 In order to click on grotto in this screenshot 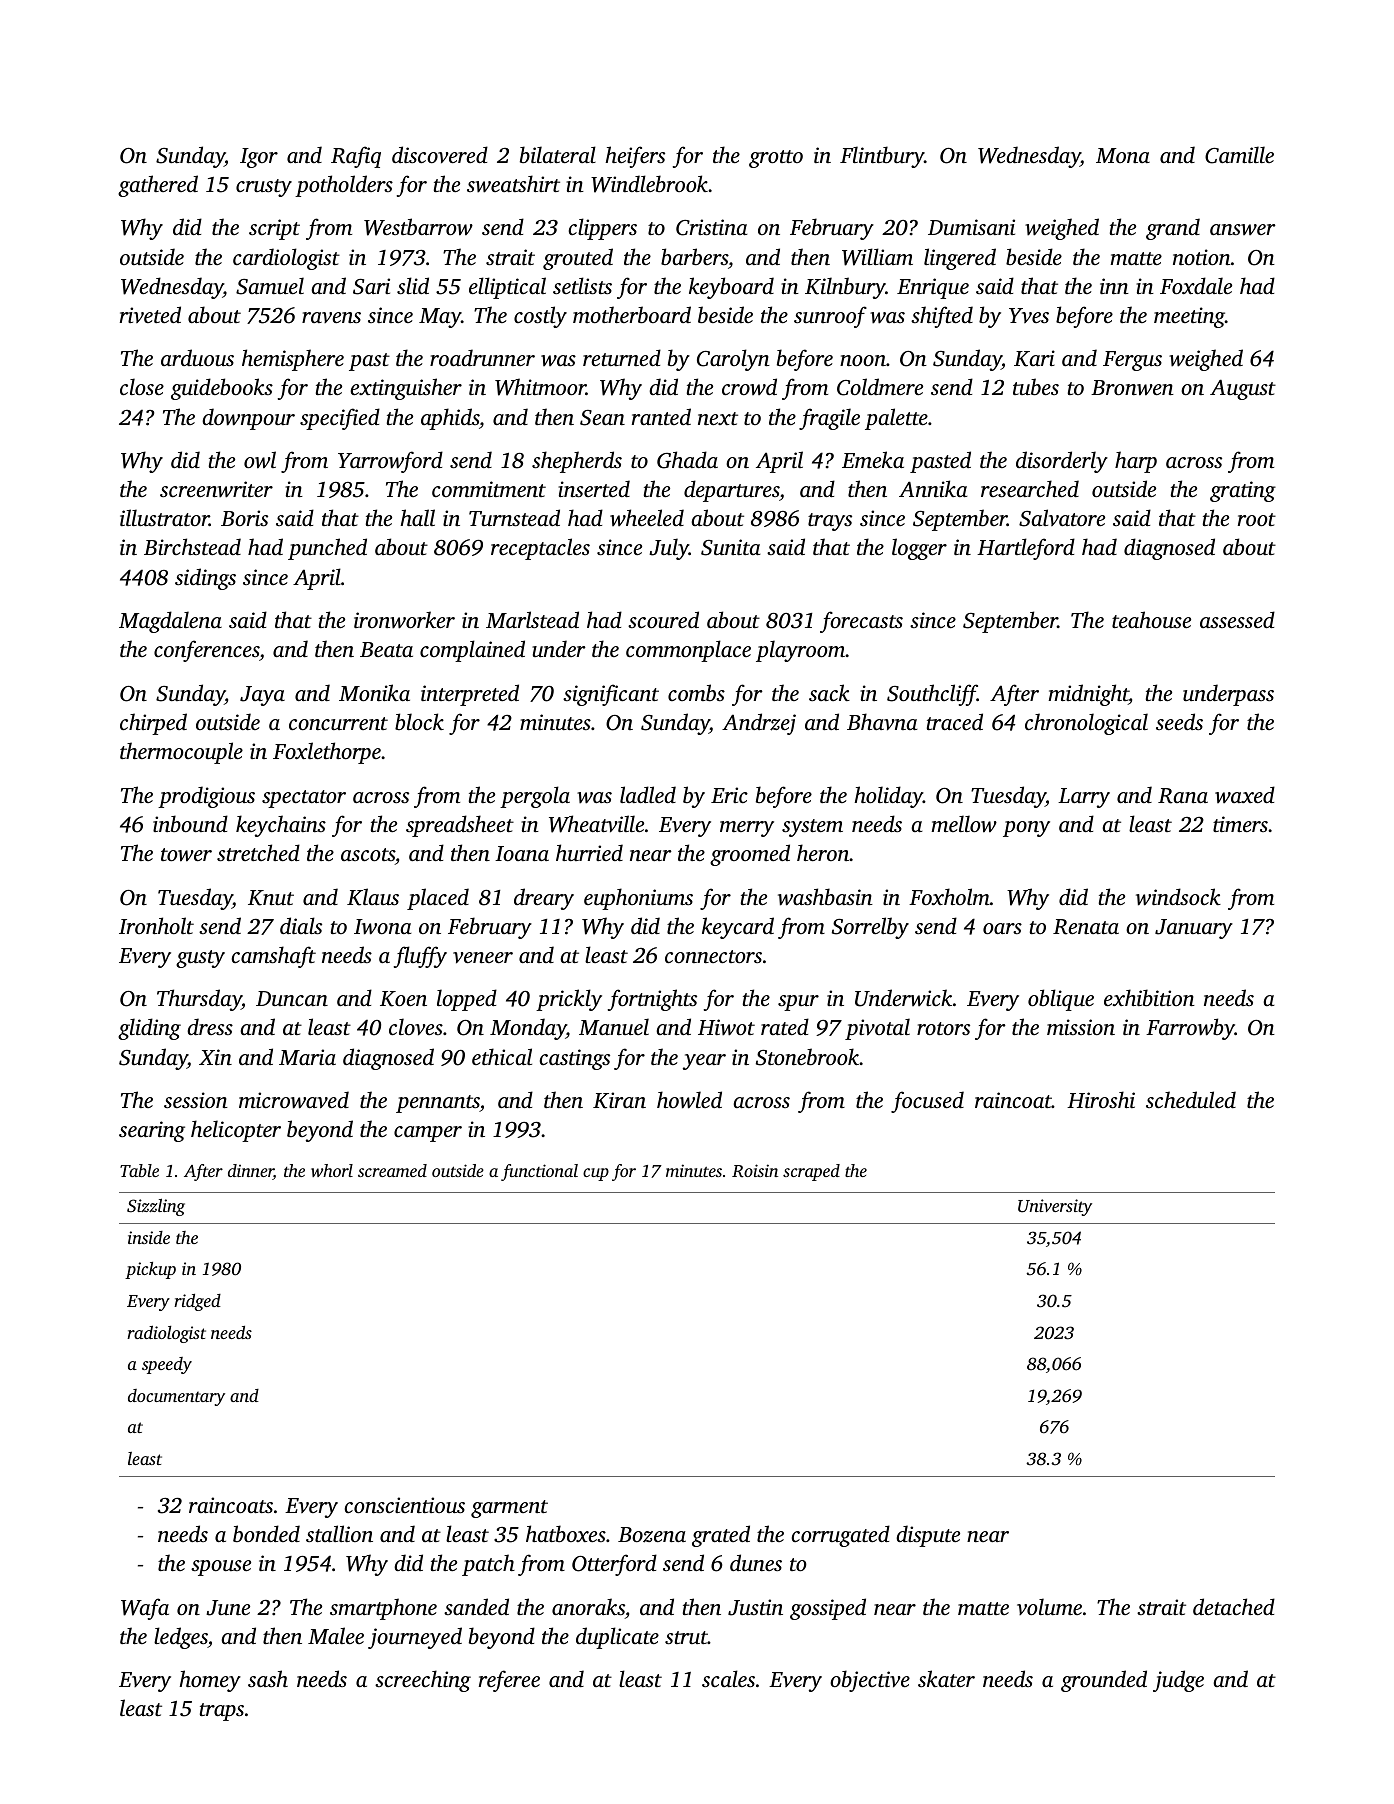, I will do `click(776, 159)`.
